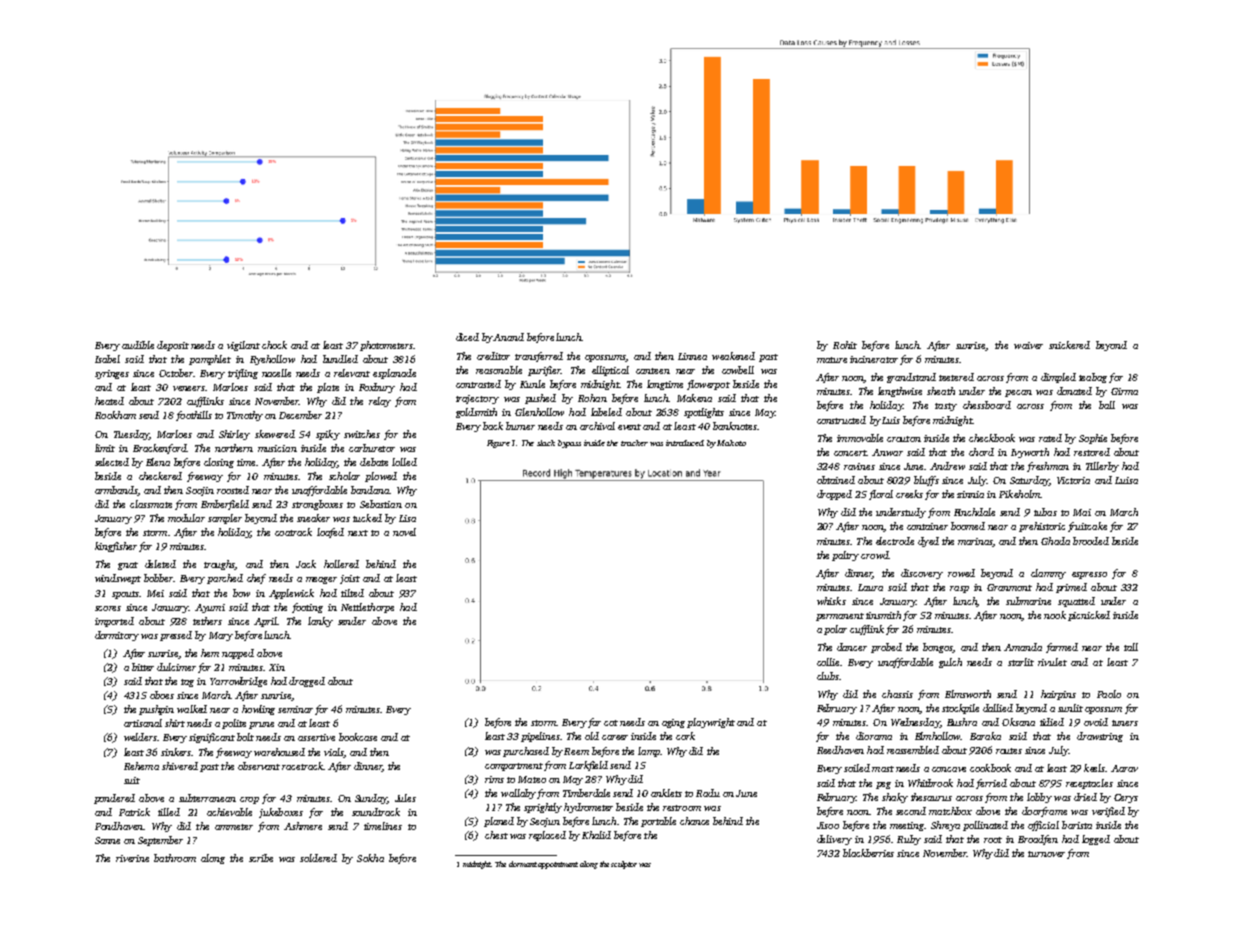 The width and height of the document is (1233, 952). I want to click on scribe, so click(261, 858).
